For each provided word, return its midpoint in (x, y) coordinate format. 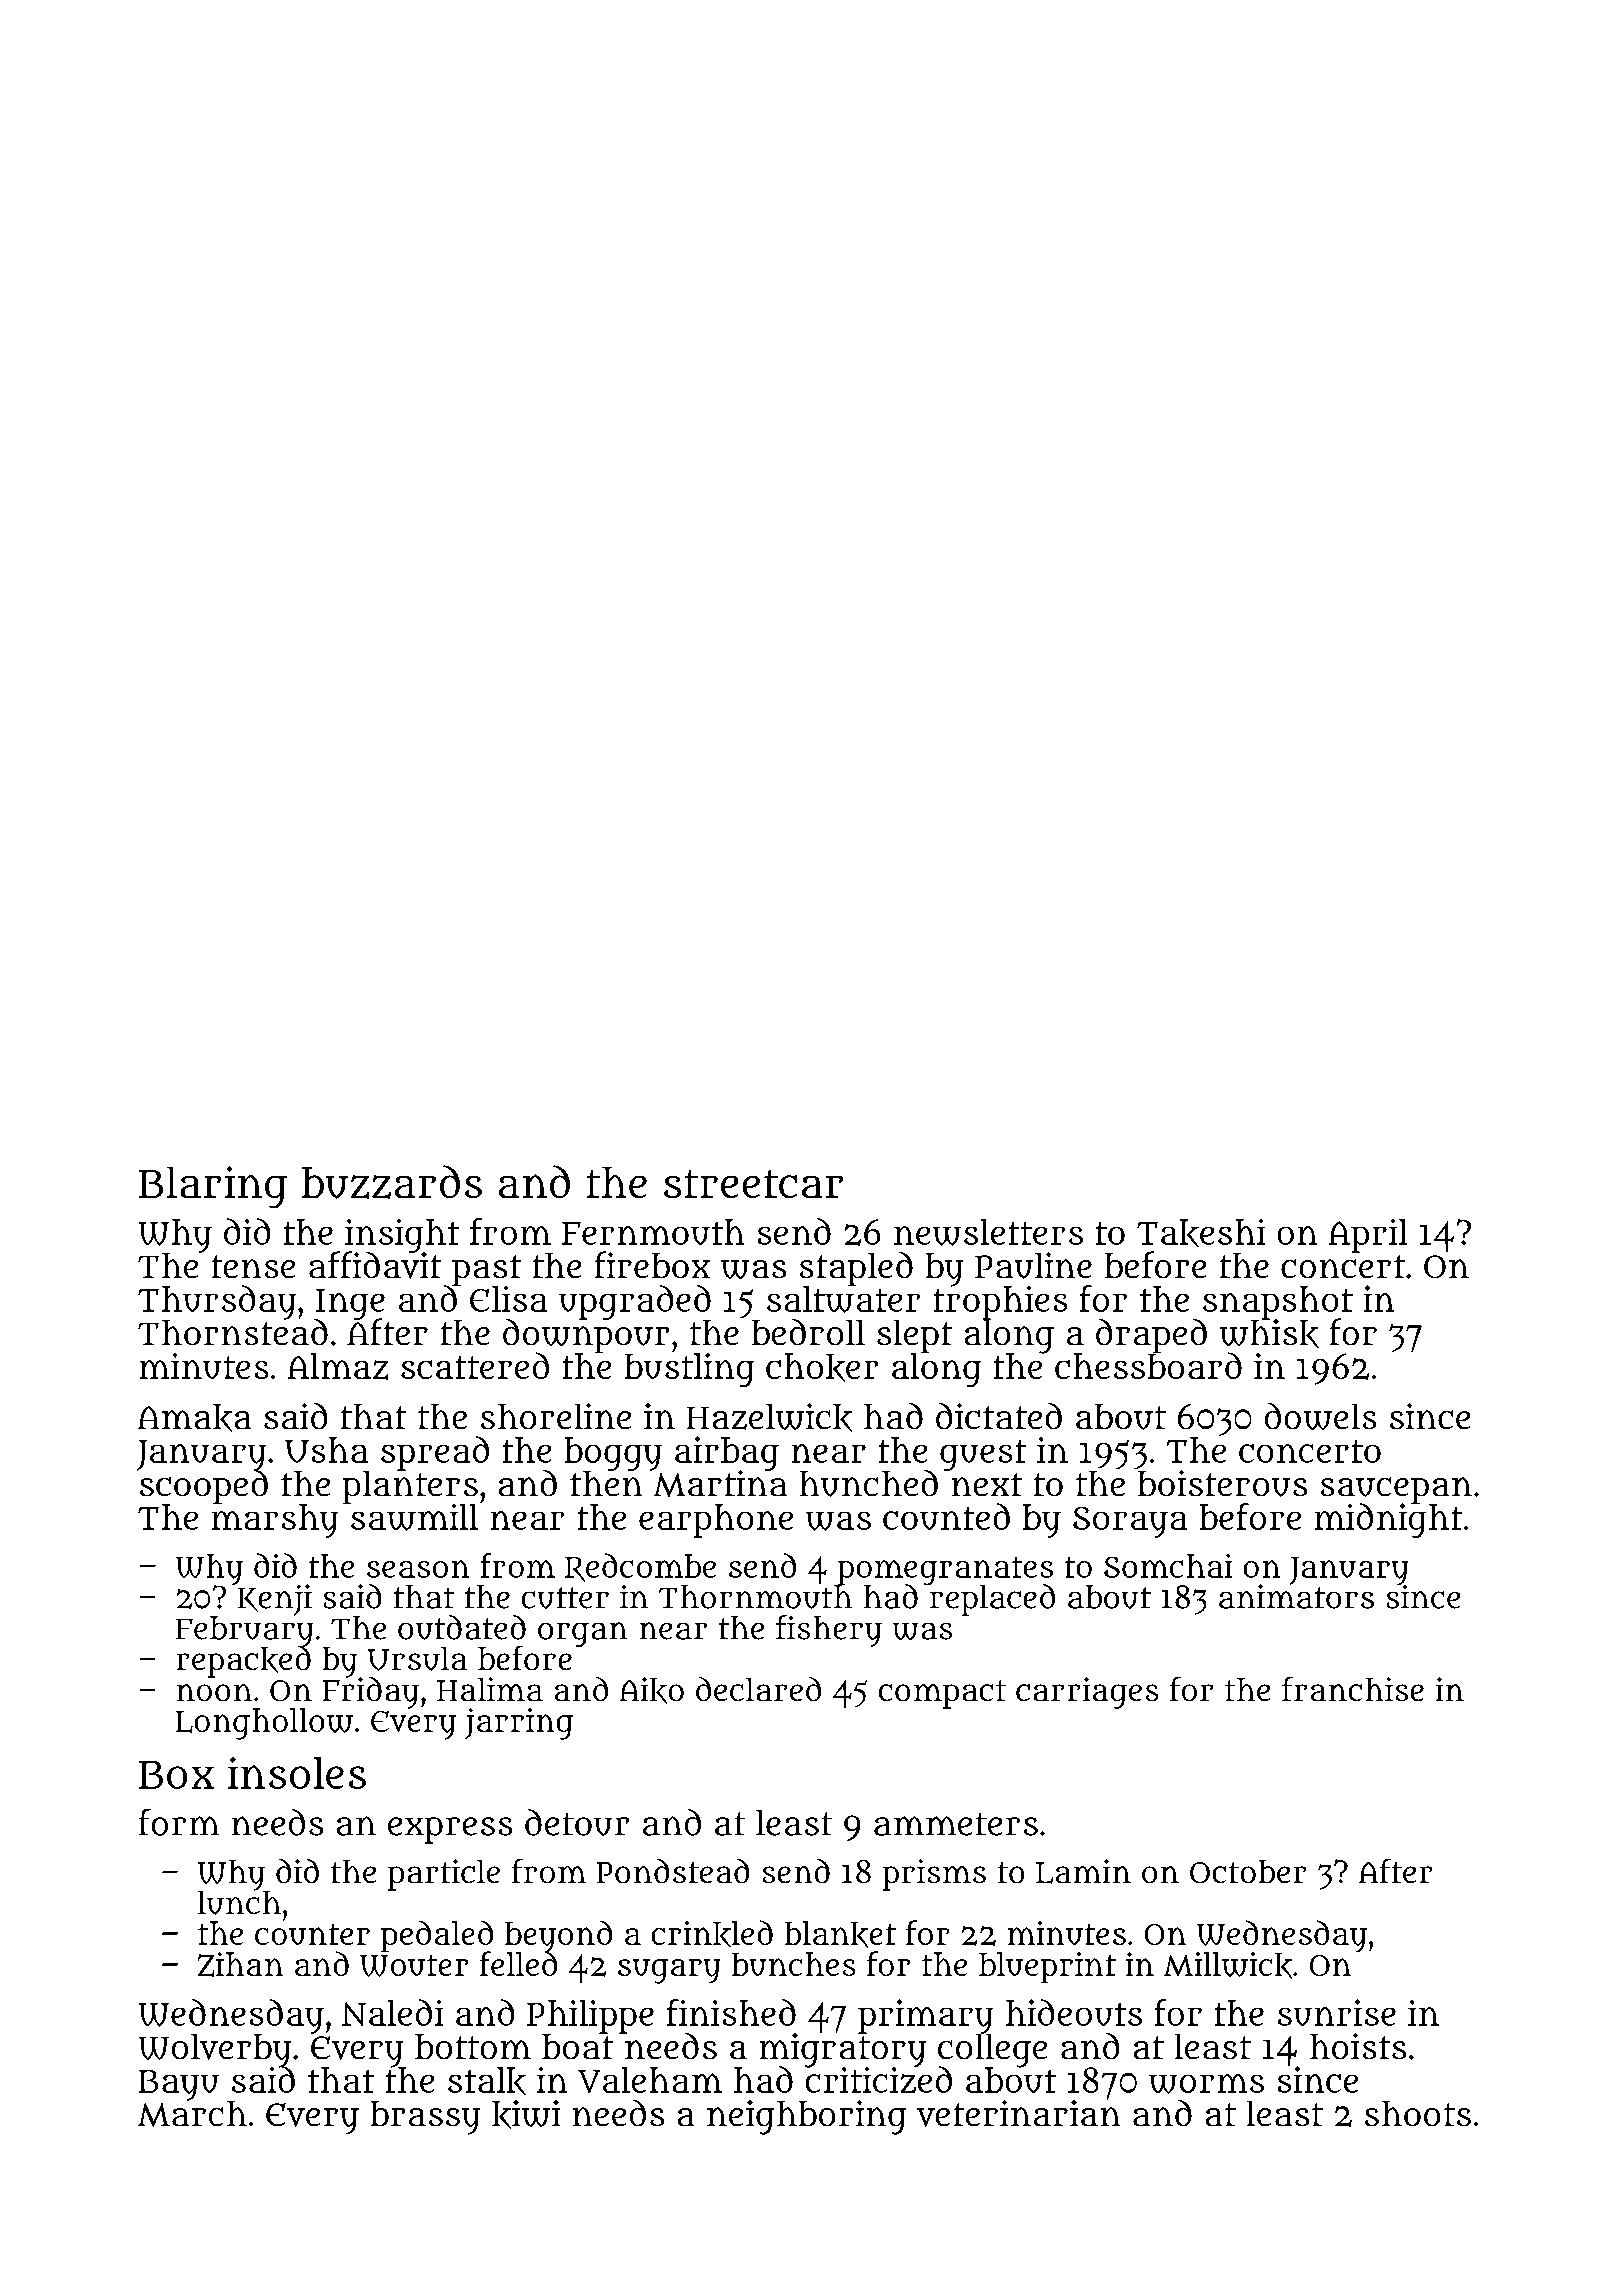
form (179, 1822)
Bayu (179, 2085)
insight (402, 1235)
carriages (1087, 1693)
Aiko (652, 1690)
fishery (829, 1631)
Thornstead (233, 1332)
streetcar (753, 1184)
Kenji (275, 1600)
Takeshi (1201, 1233)
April (1368, 1236)
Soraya (1130, 1522)
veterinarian (1018, 2113)
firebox (652, 1264)
